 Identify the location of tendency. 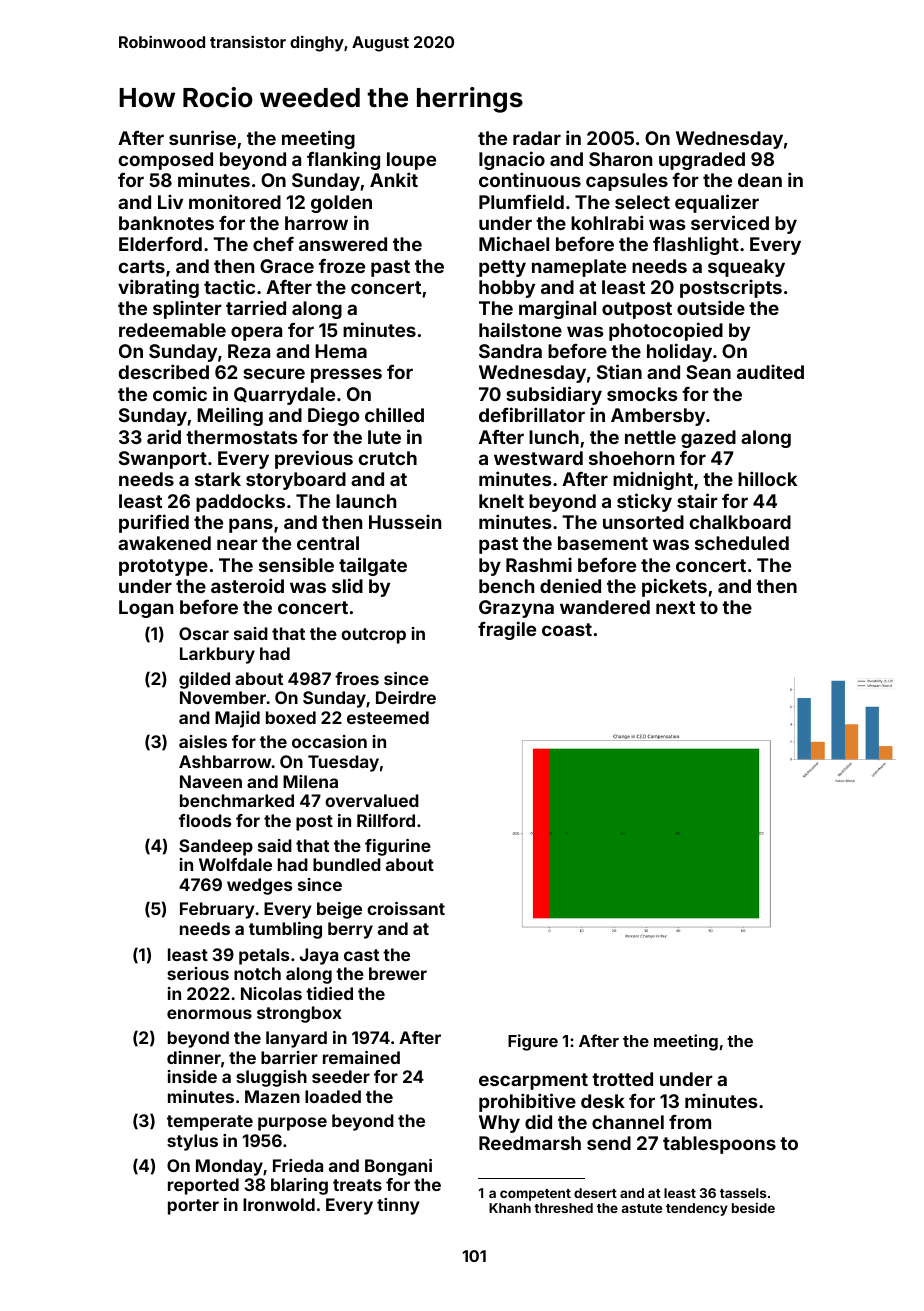
(697, 1209).
